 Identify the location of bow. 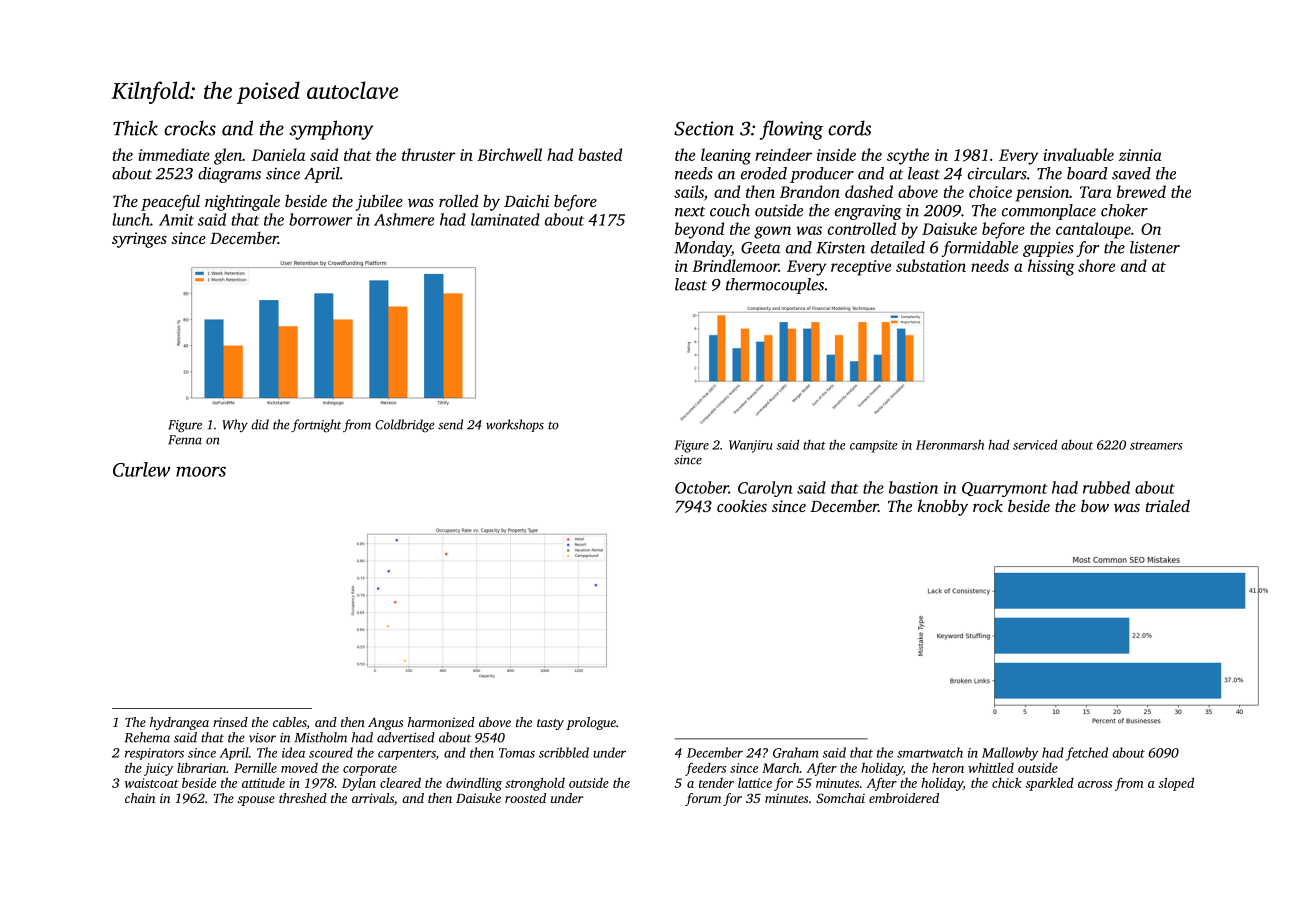
(1095, 506).
